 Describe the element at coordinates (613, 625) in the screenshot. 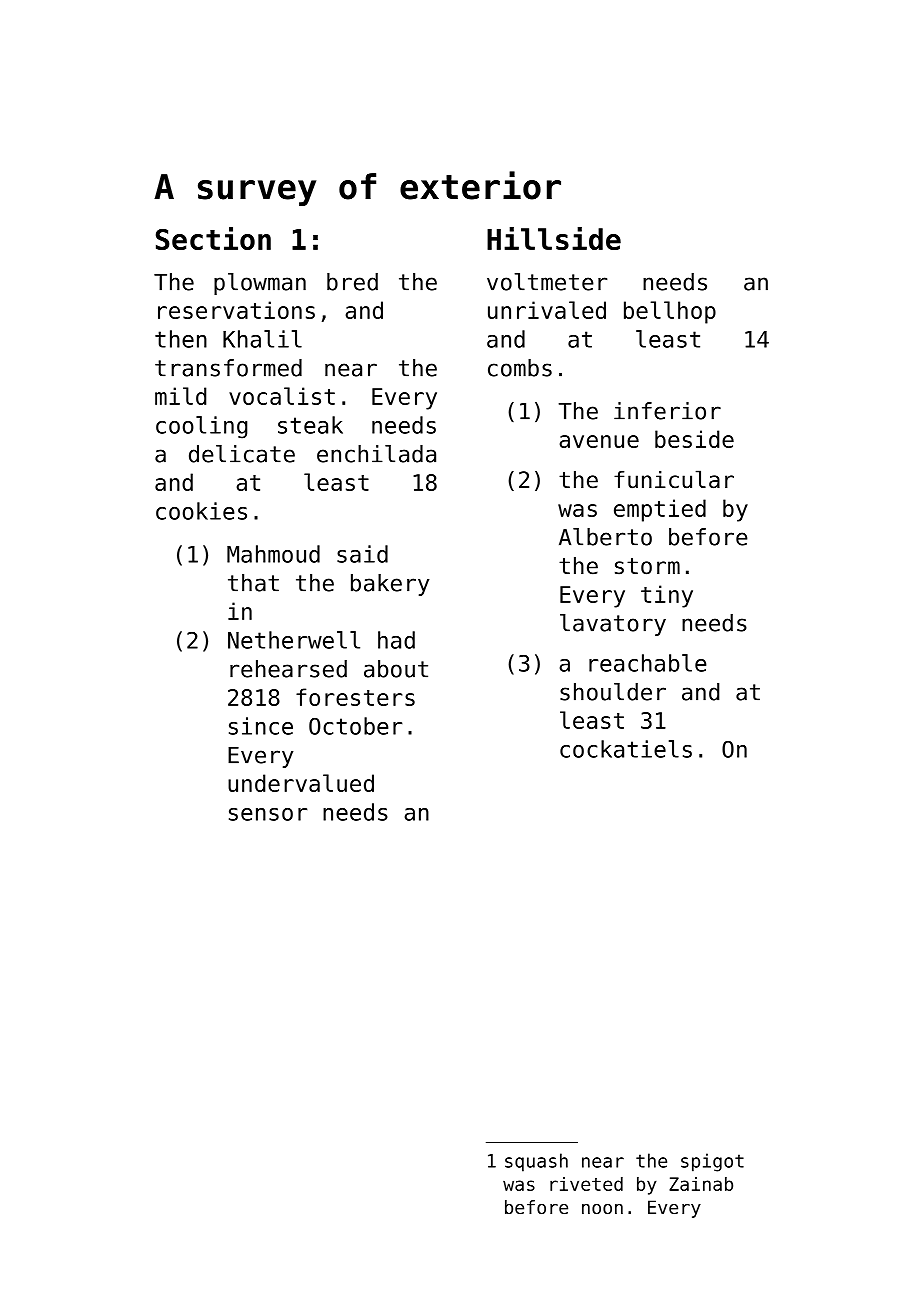

I see `lavatory` at that location.
